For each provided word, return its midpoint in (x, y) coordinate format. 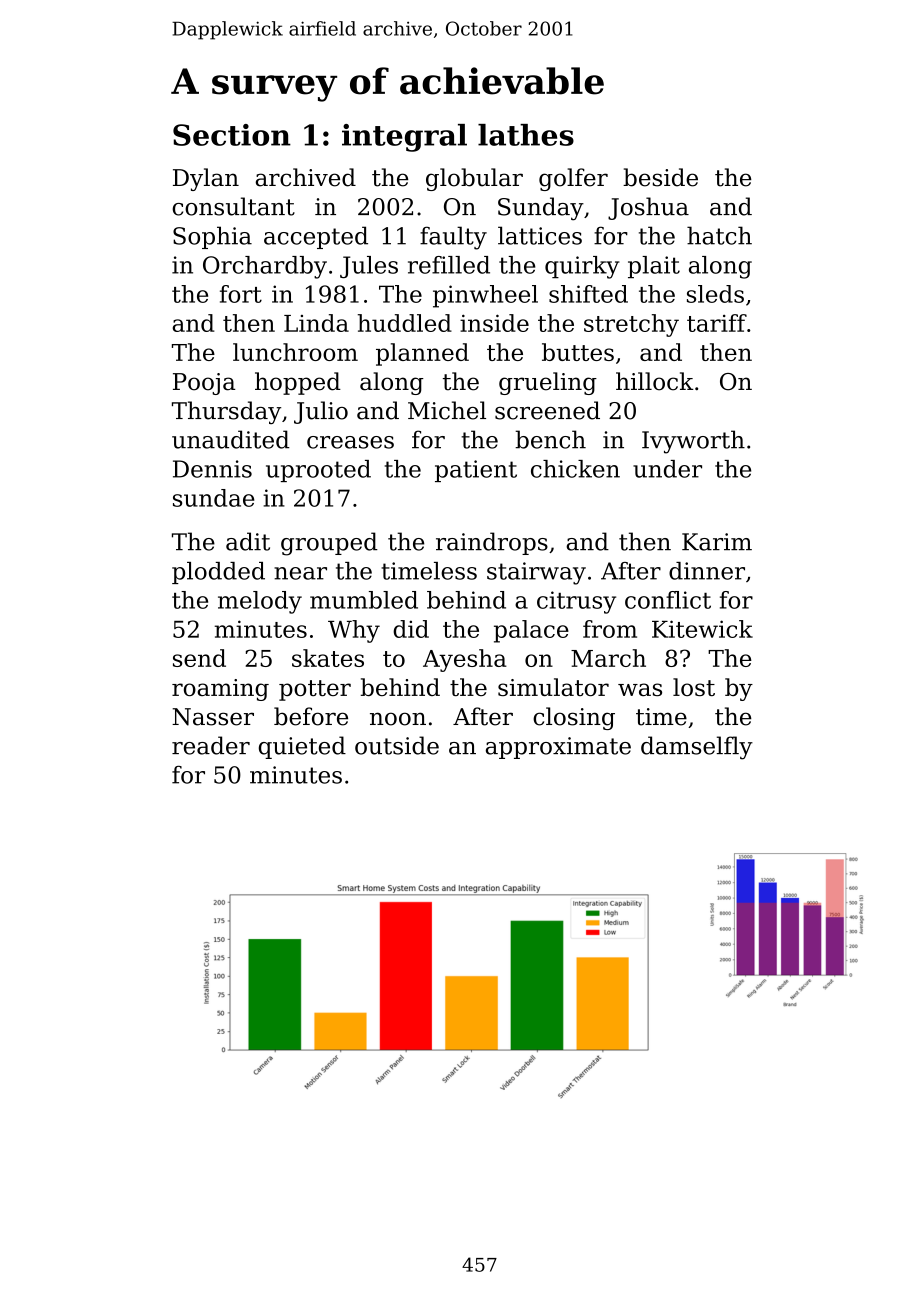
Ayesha (465, 660)
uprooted (318, 471)
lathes (526, 135)
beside (660, 177)
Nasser (213, 717)
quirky (582, 267)
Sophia (212, 237)
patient (476, 471)
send (199, 658)
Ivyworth (693, 442)
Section (232, 135)
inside (494, 323)
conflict (668, 600)
